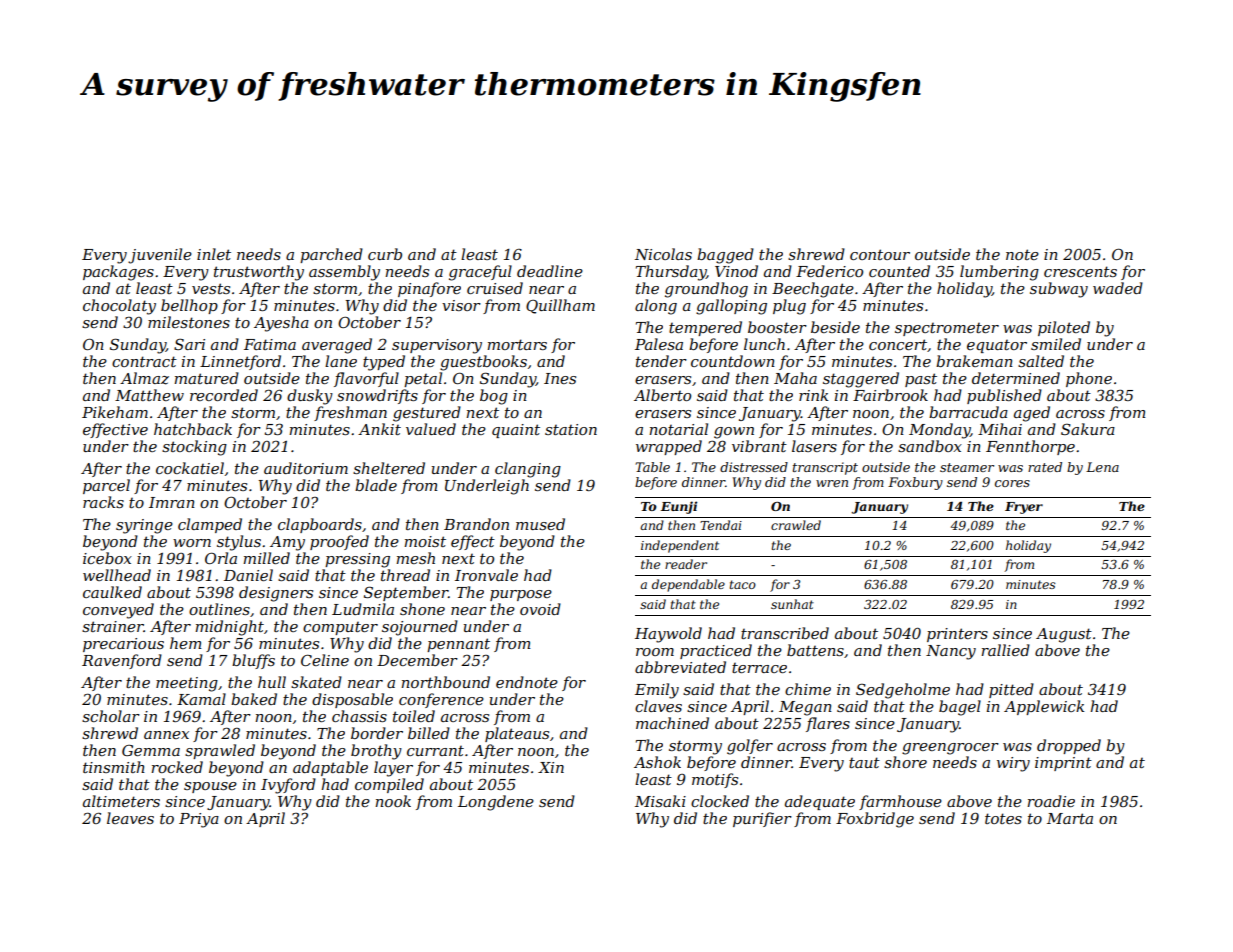 Image resolution: width=1233 pixels, height=952 pixels. Describe the element at coordinates (680, 667) in the screenshot. I see `abbreviated` at that location.
